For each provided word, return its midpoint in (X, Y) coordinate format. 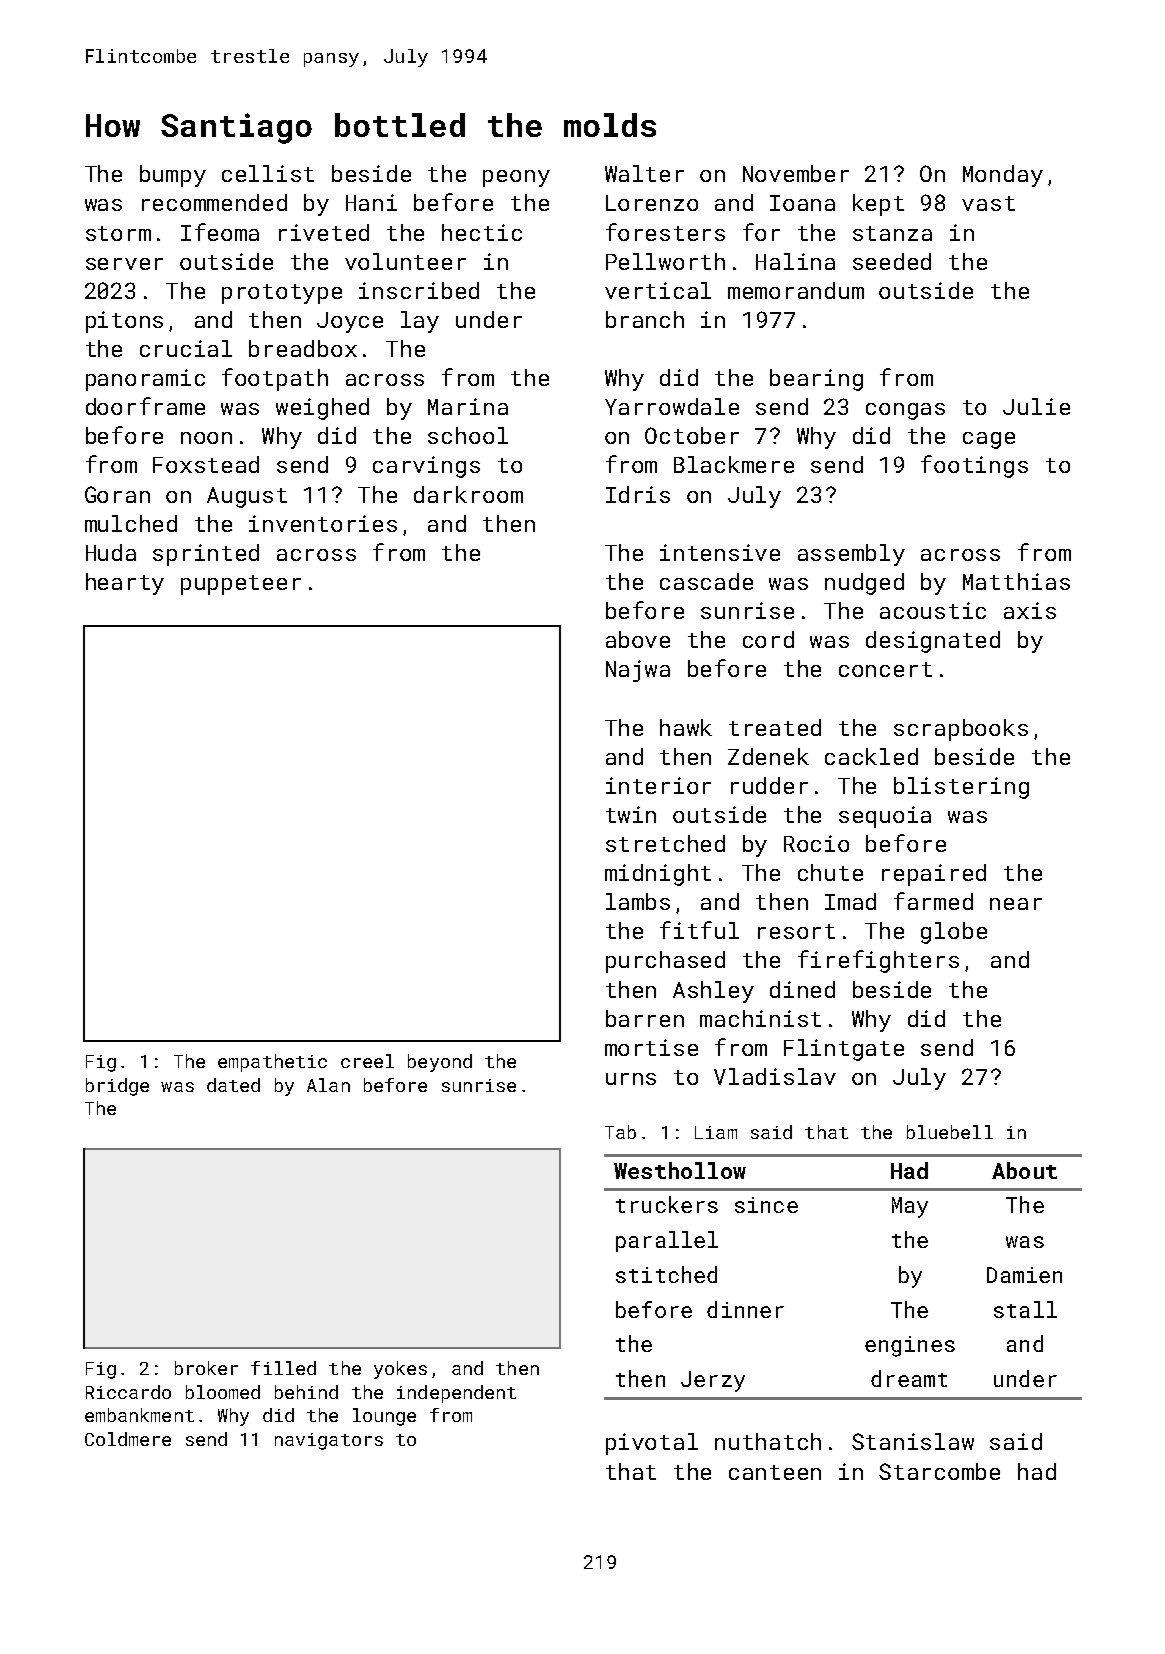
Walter (644, 173)
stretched (665, 843)
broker (206, 1368)
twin (631, 814)
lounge (384, 1417)
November (796, 173)
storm (118, 233)
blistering (961, 788)
